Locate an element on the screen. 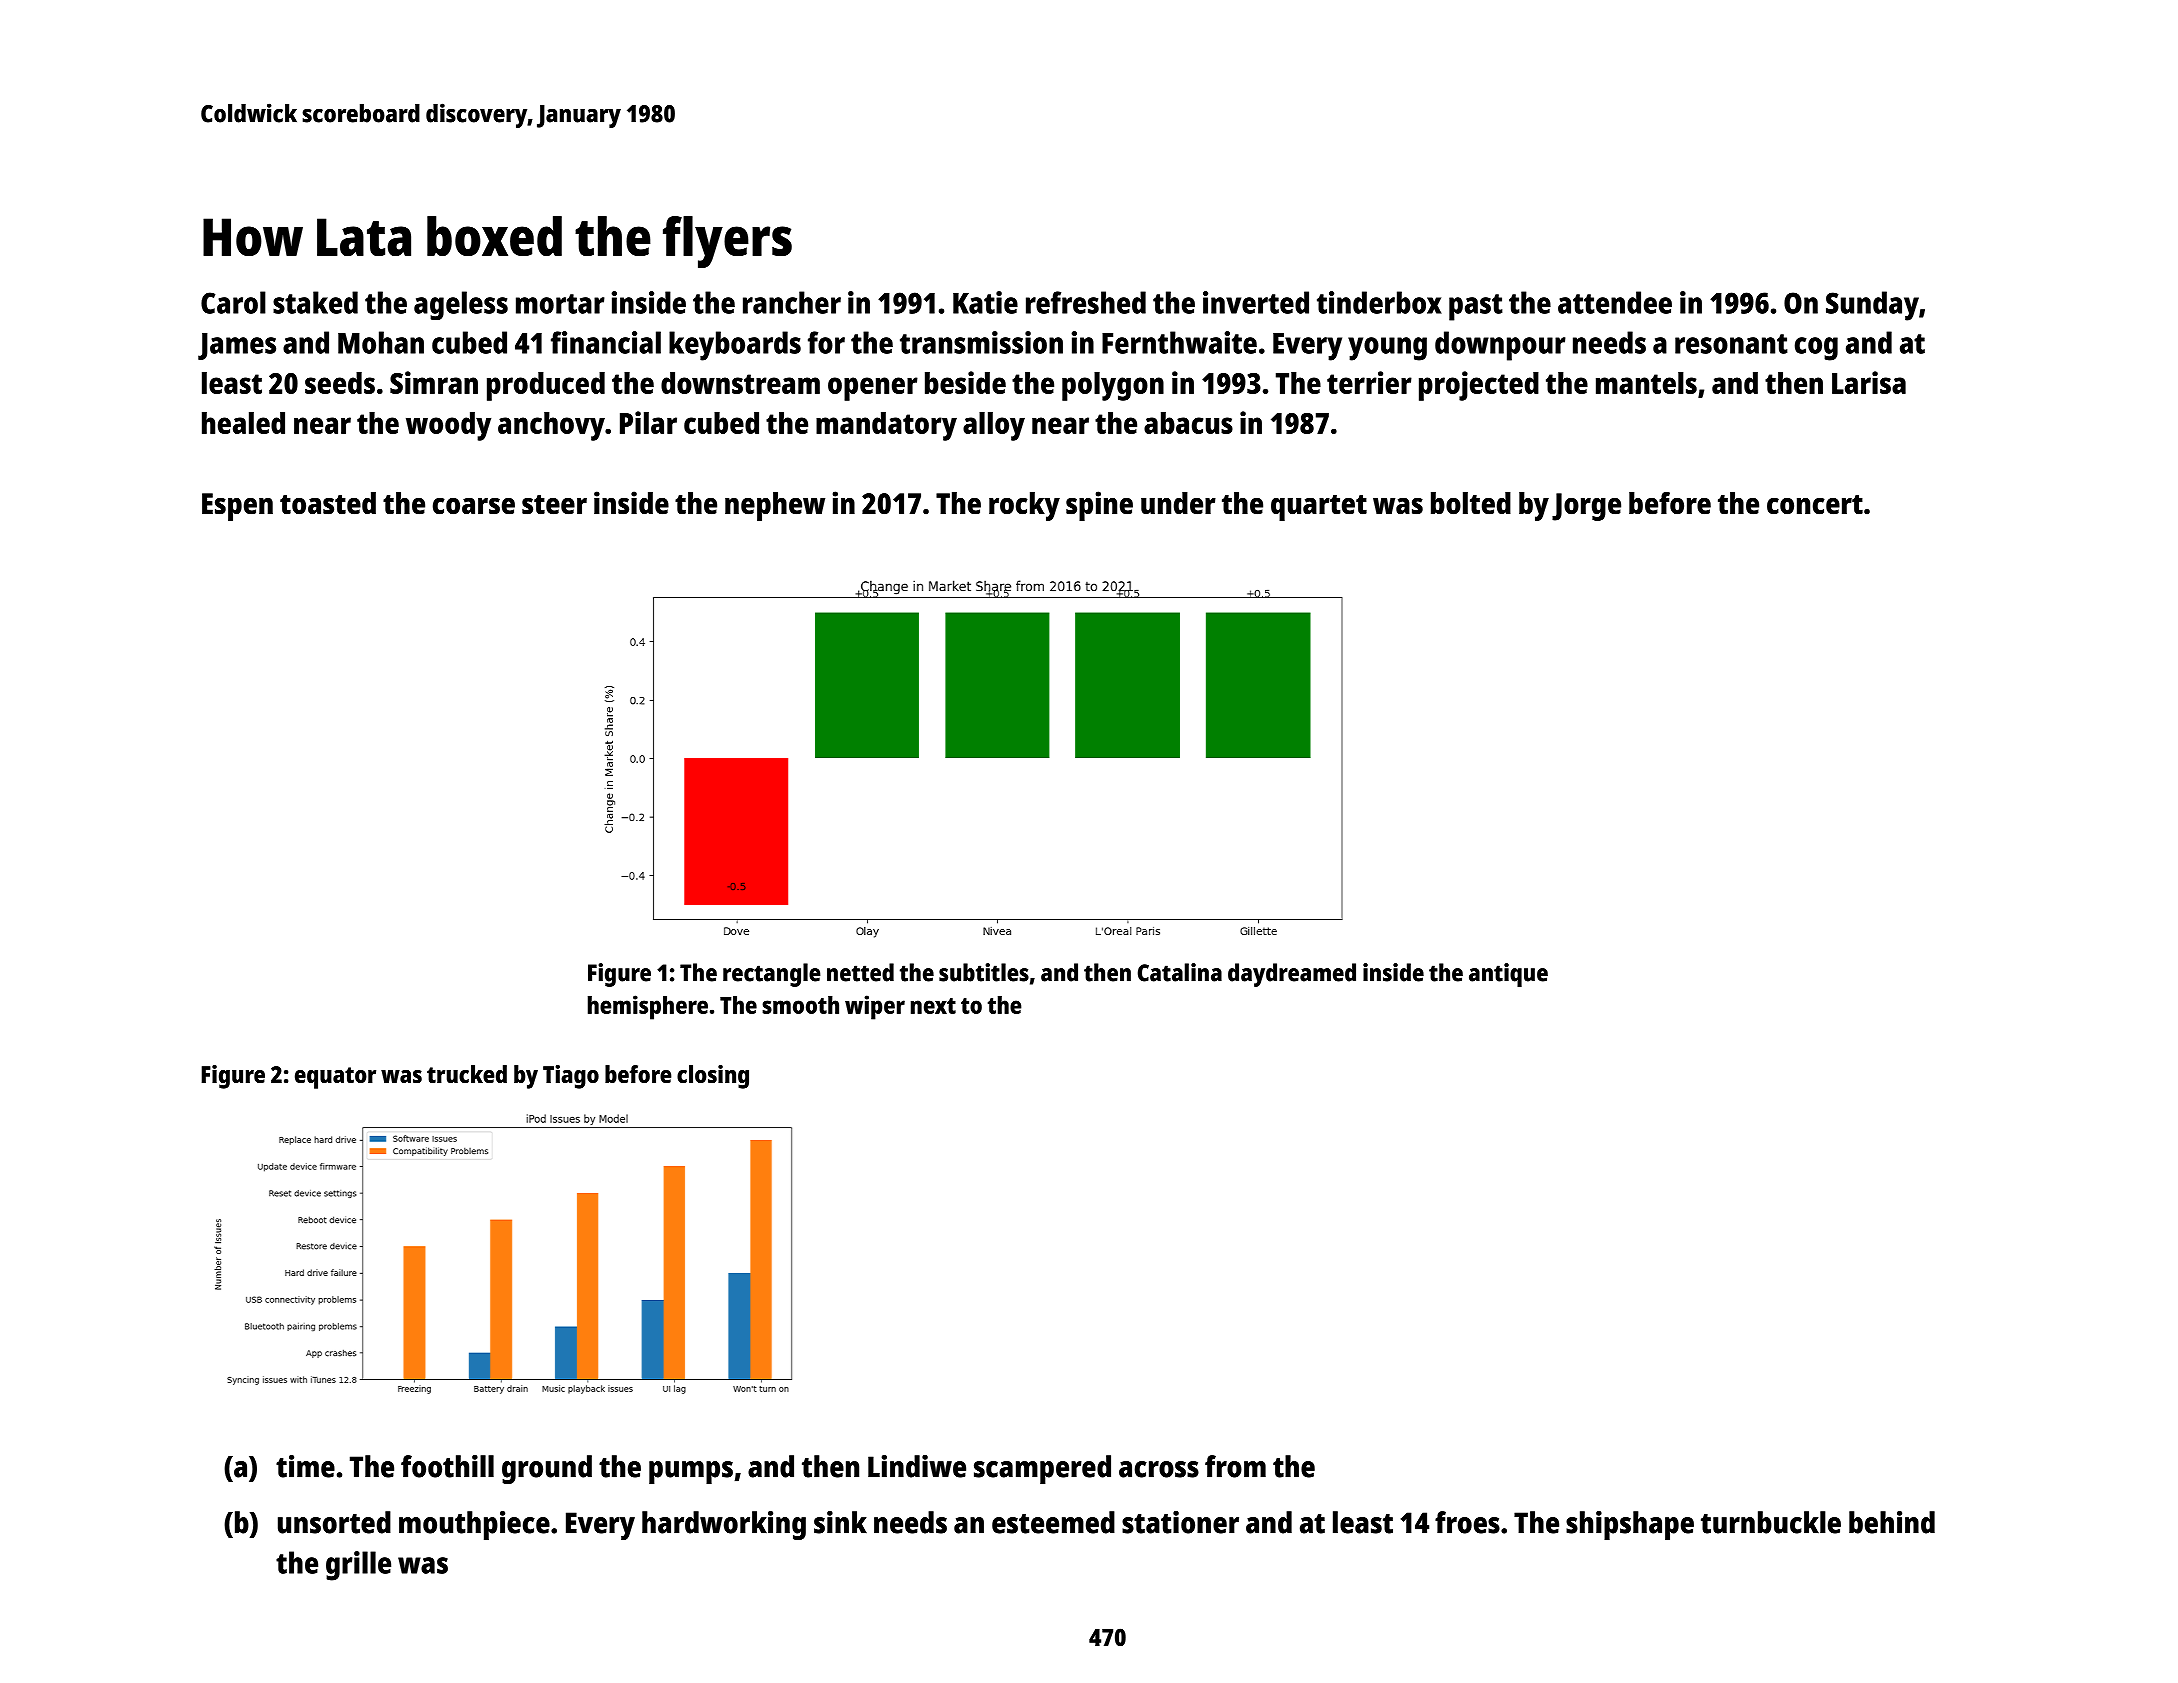  hemisphere is located at coordinates (648, 1007).
